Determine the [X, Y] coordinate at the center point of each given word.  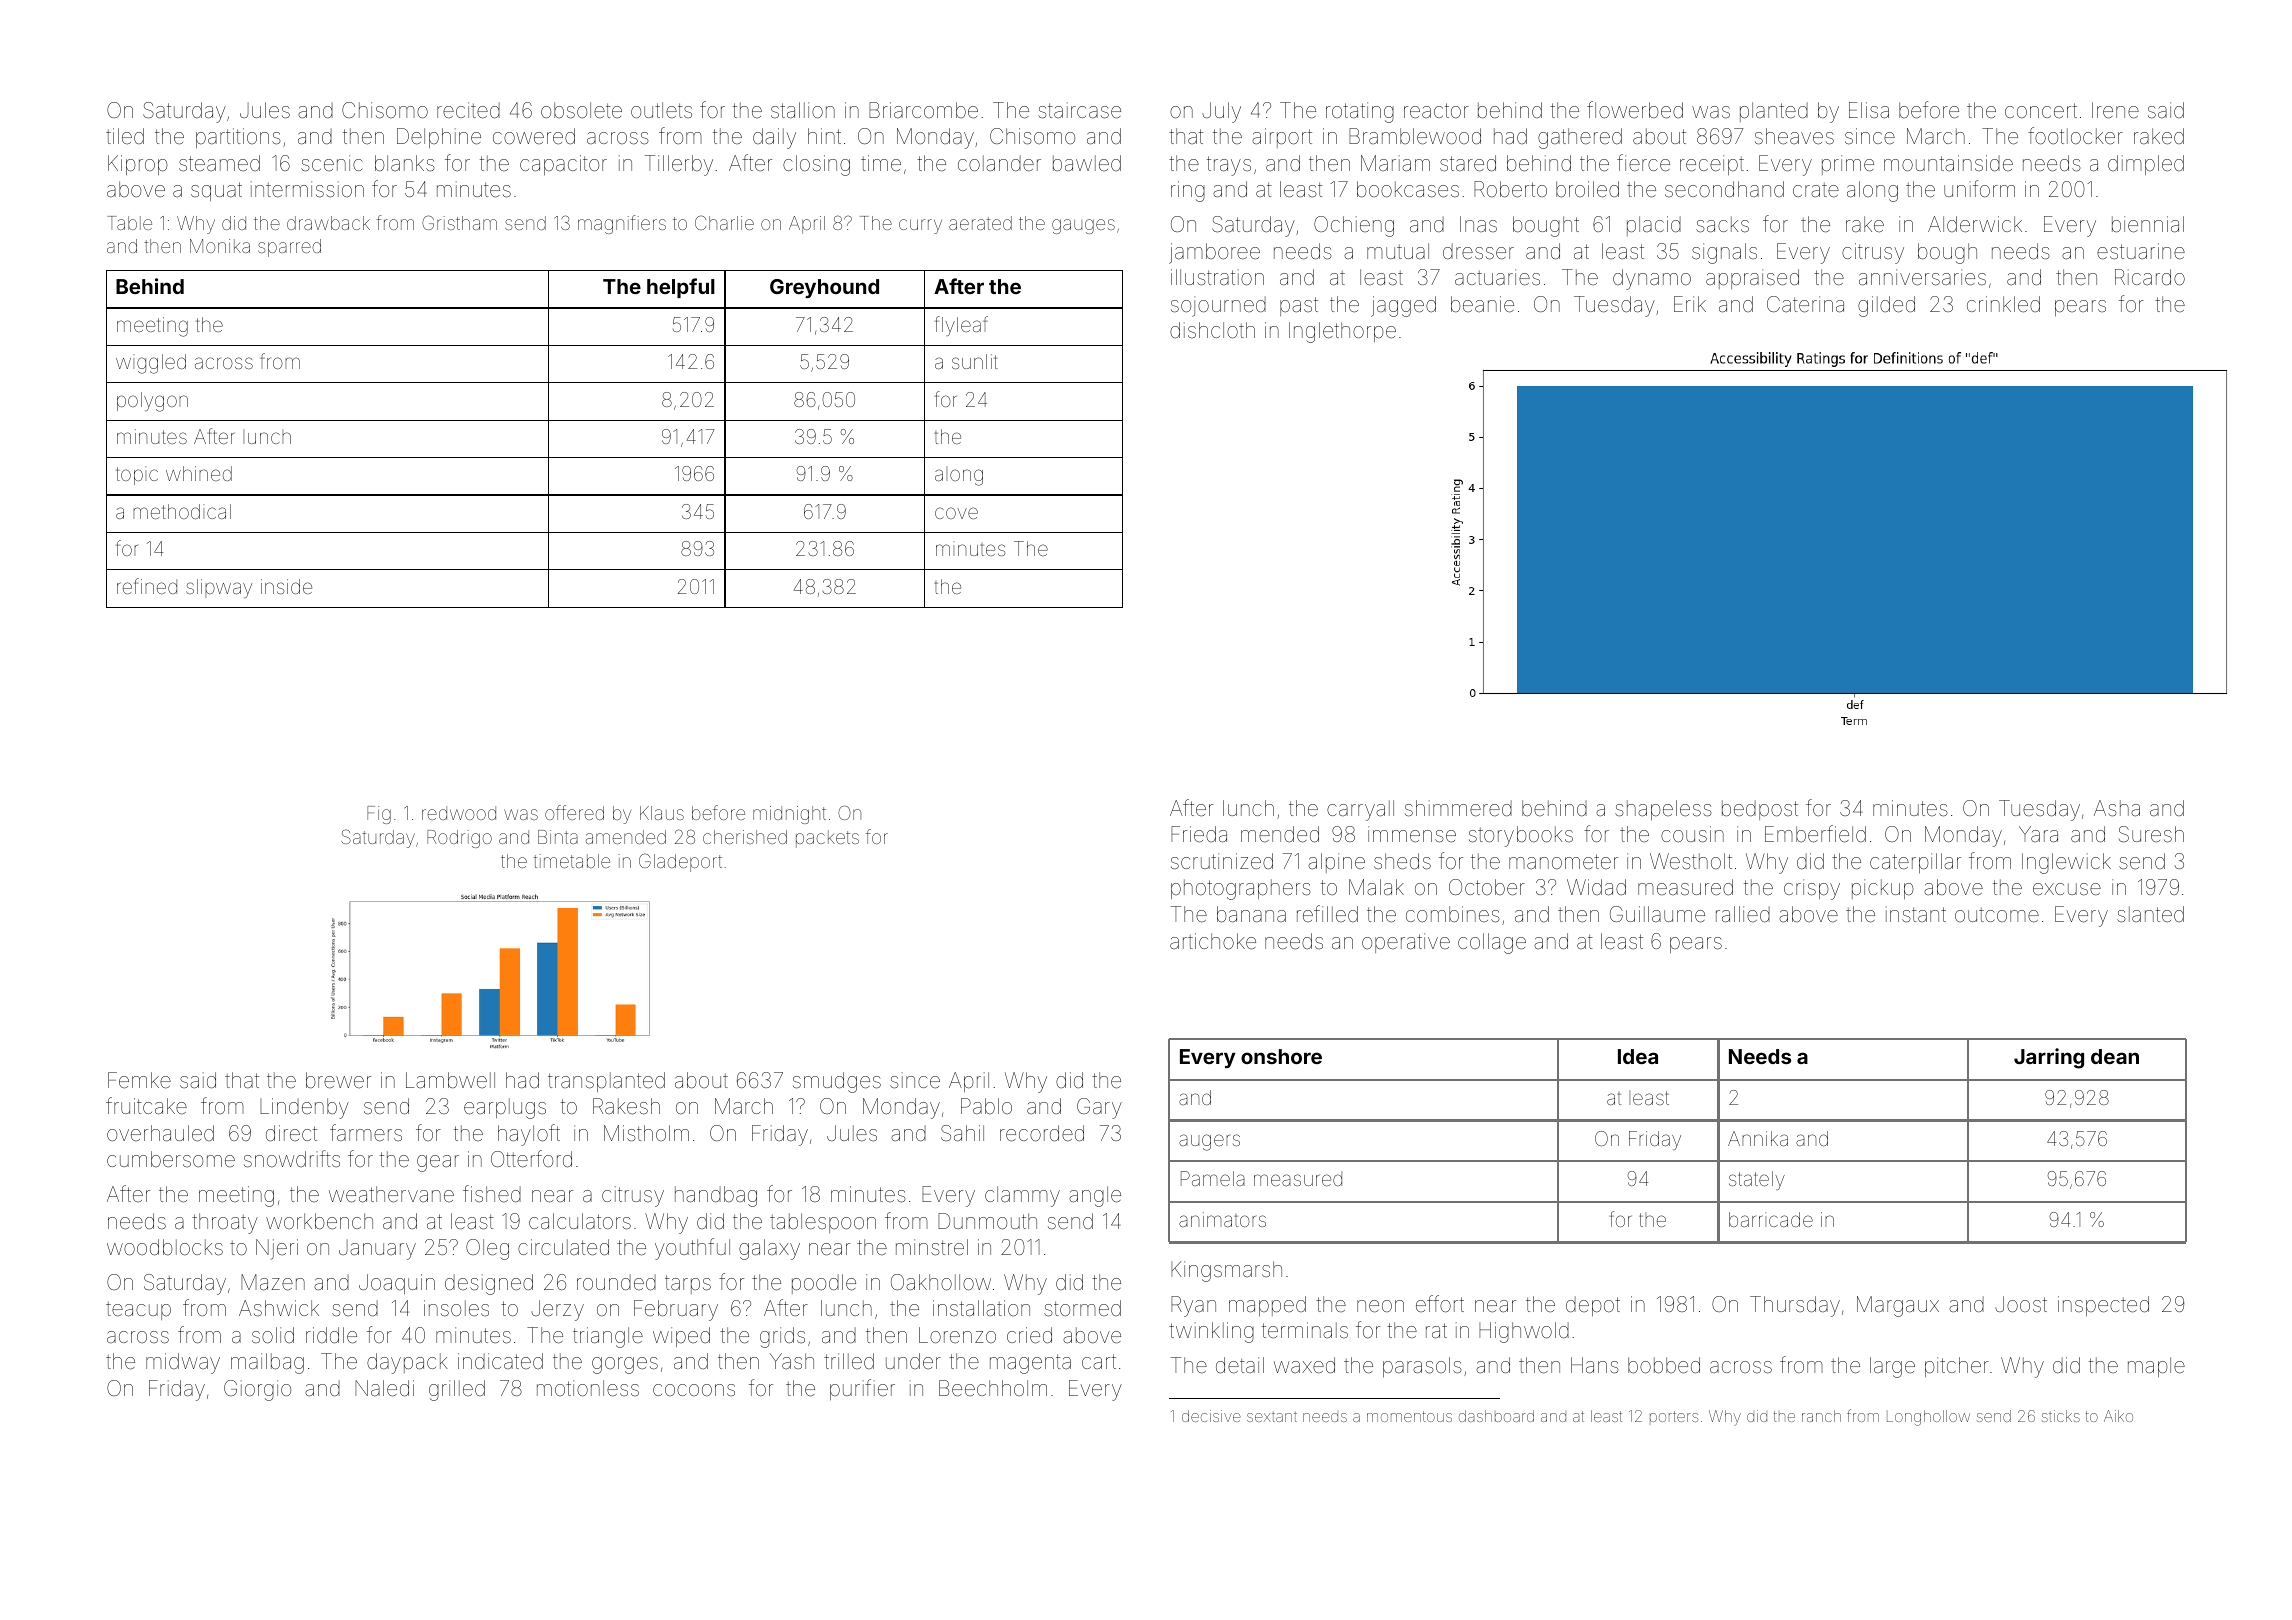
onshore [1281, 1056]
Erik [1690, 304]
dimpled [2146, 165]
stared [1468, 163]
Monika [220, 246]
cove [956, 513]
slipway [219, 588]
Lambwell [450, 1080]
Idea [1638, 1056]
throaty [225, 1223]
